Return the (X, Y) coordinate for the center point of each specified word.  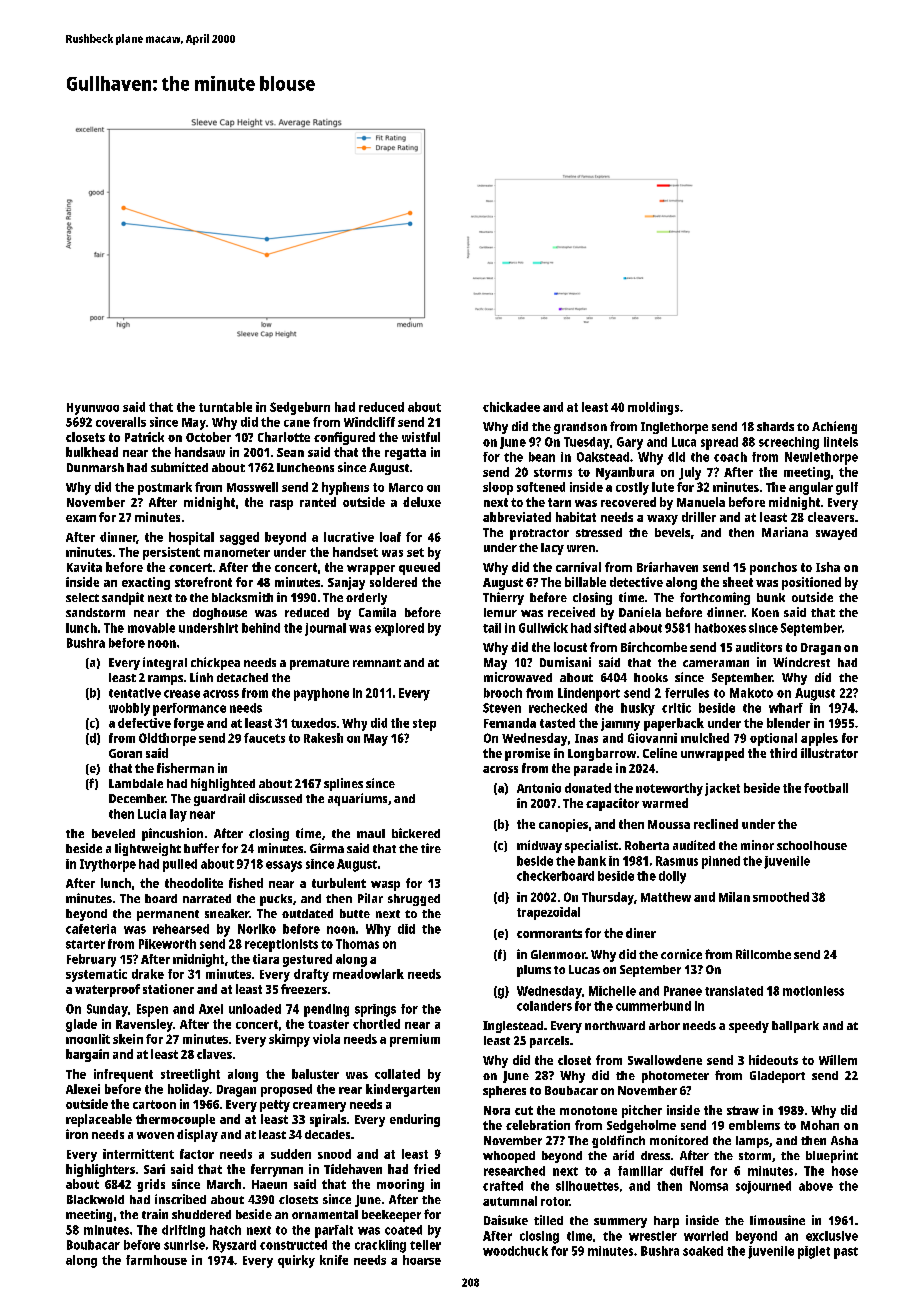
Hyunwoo (93, 409)
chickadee (511, 407)
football (826, 788)
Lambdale (136, 783)
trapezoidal (548, 913)
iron (77, 1134)
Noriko (257, 929)
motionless (813, 991)
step (424, 725)
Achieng (834, 427)
